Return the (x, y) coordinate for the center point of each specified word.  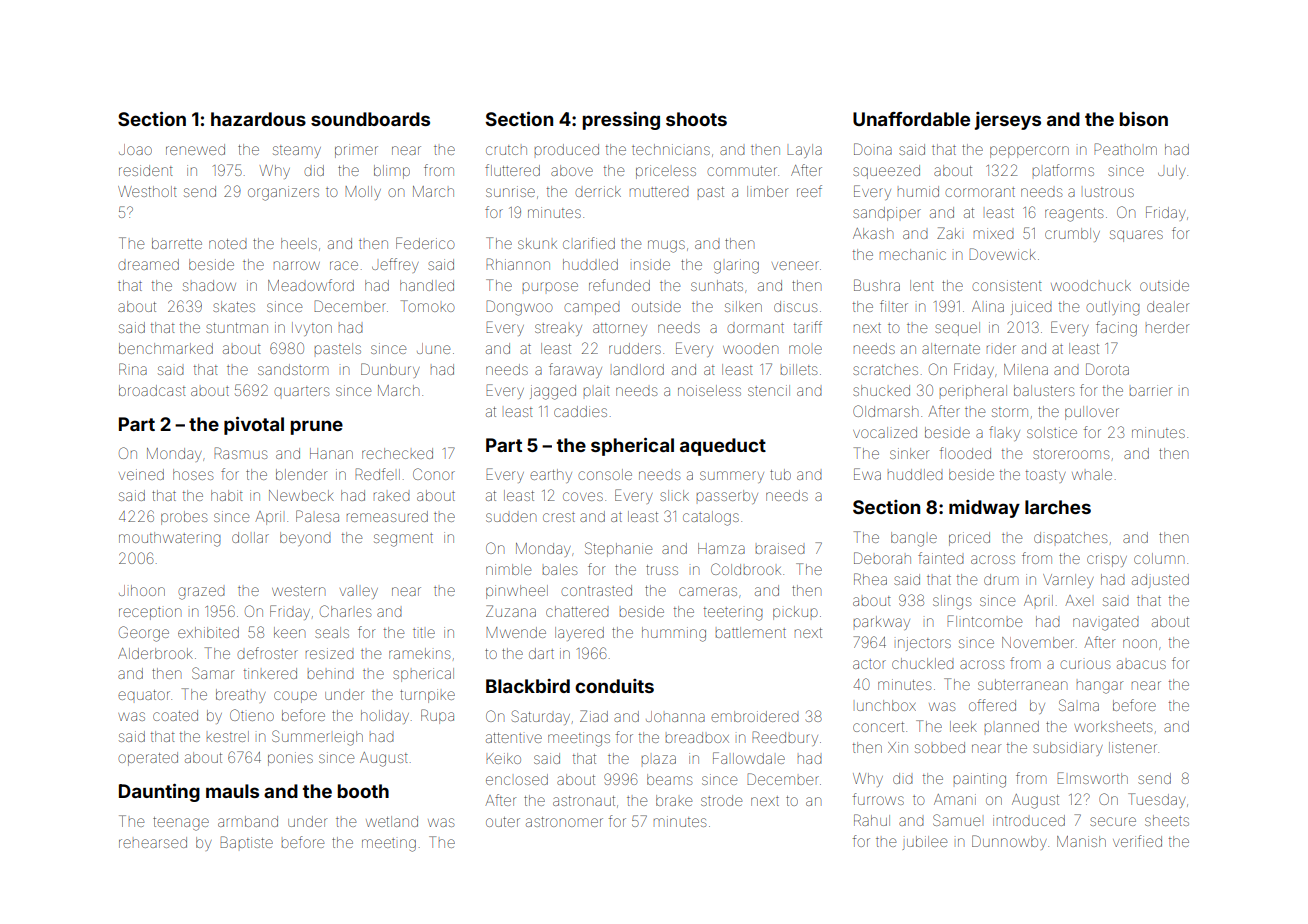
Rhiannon (518, 264)
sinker (909, 453)
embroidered (755, 716)
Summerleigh (317, 738)
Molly (363, 193)
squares (1136, 236)
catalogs (711, 518)
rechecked (397, 453)
